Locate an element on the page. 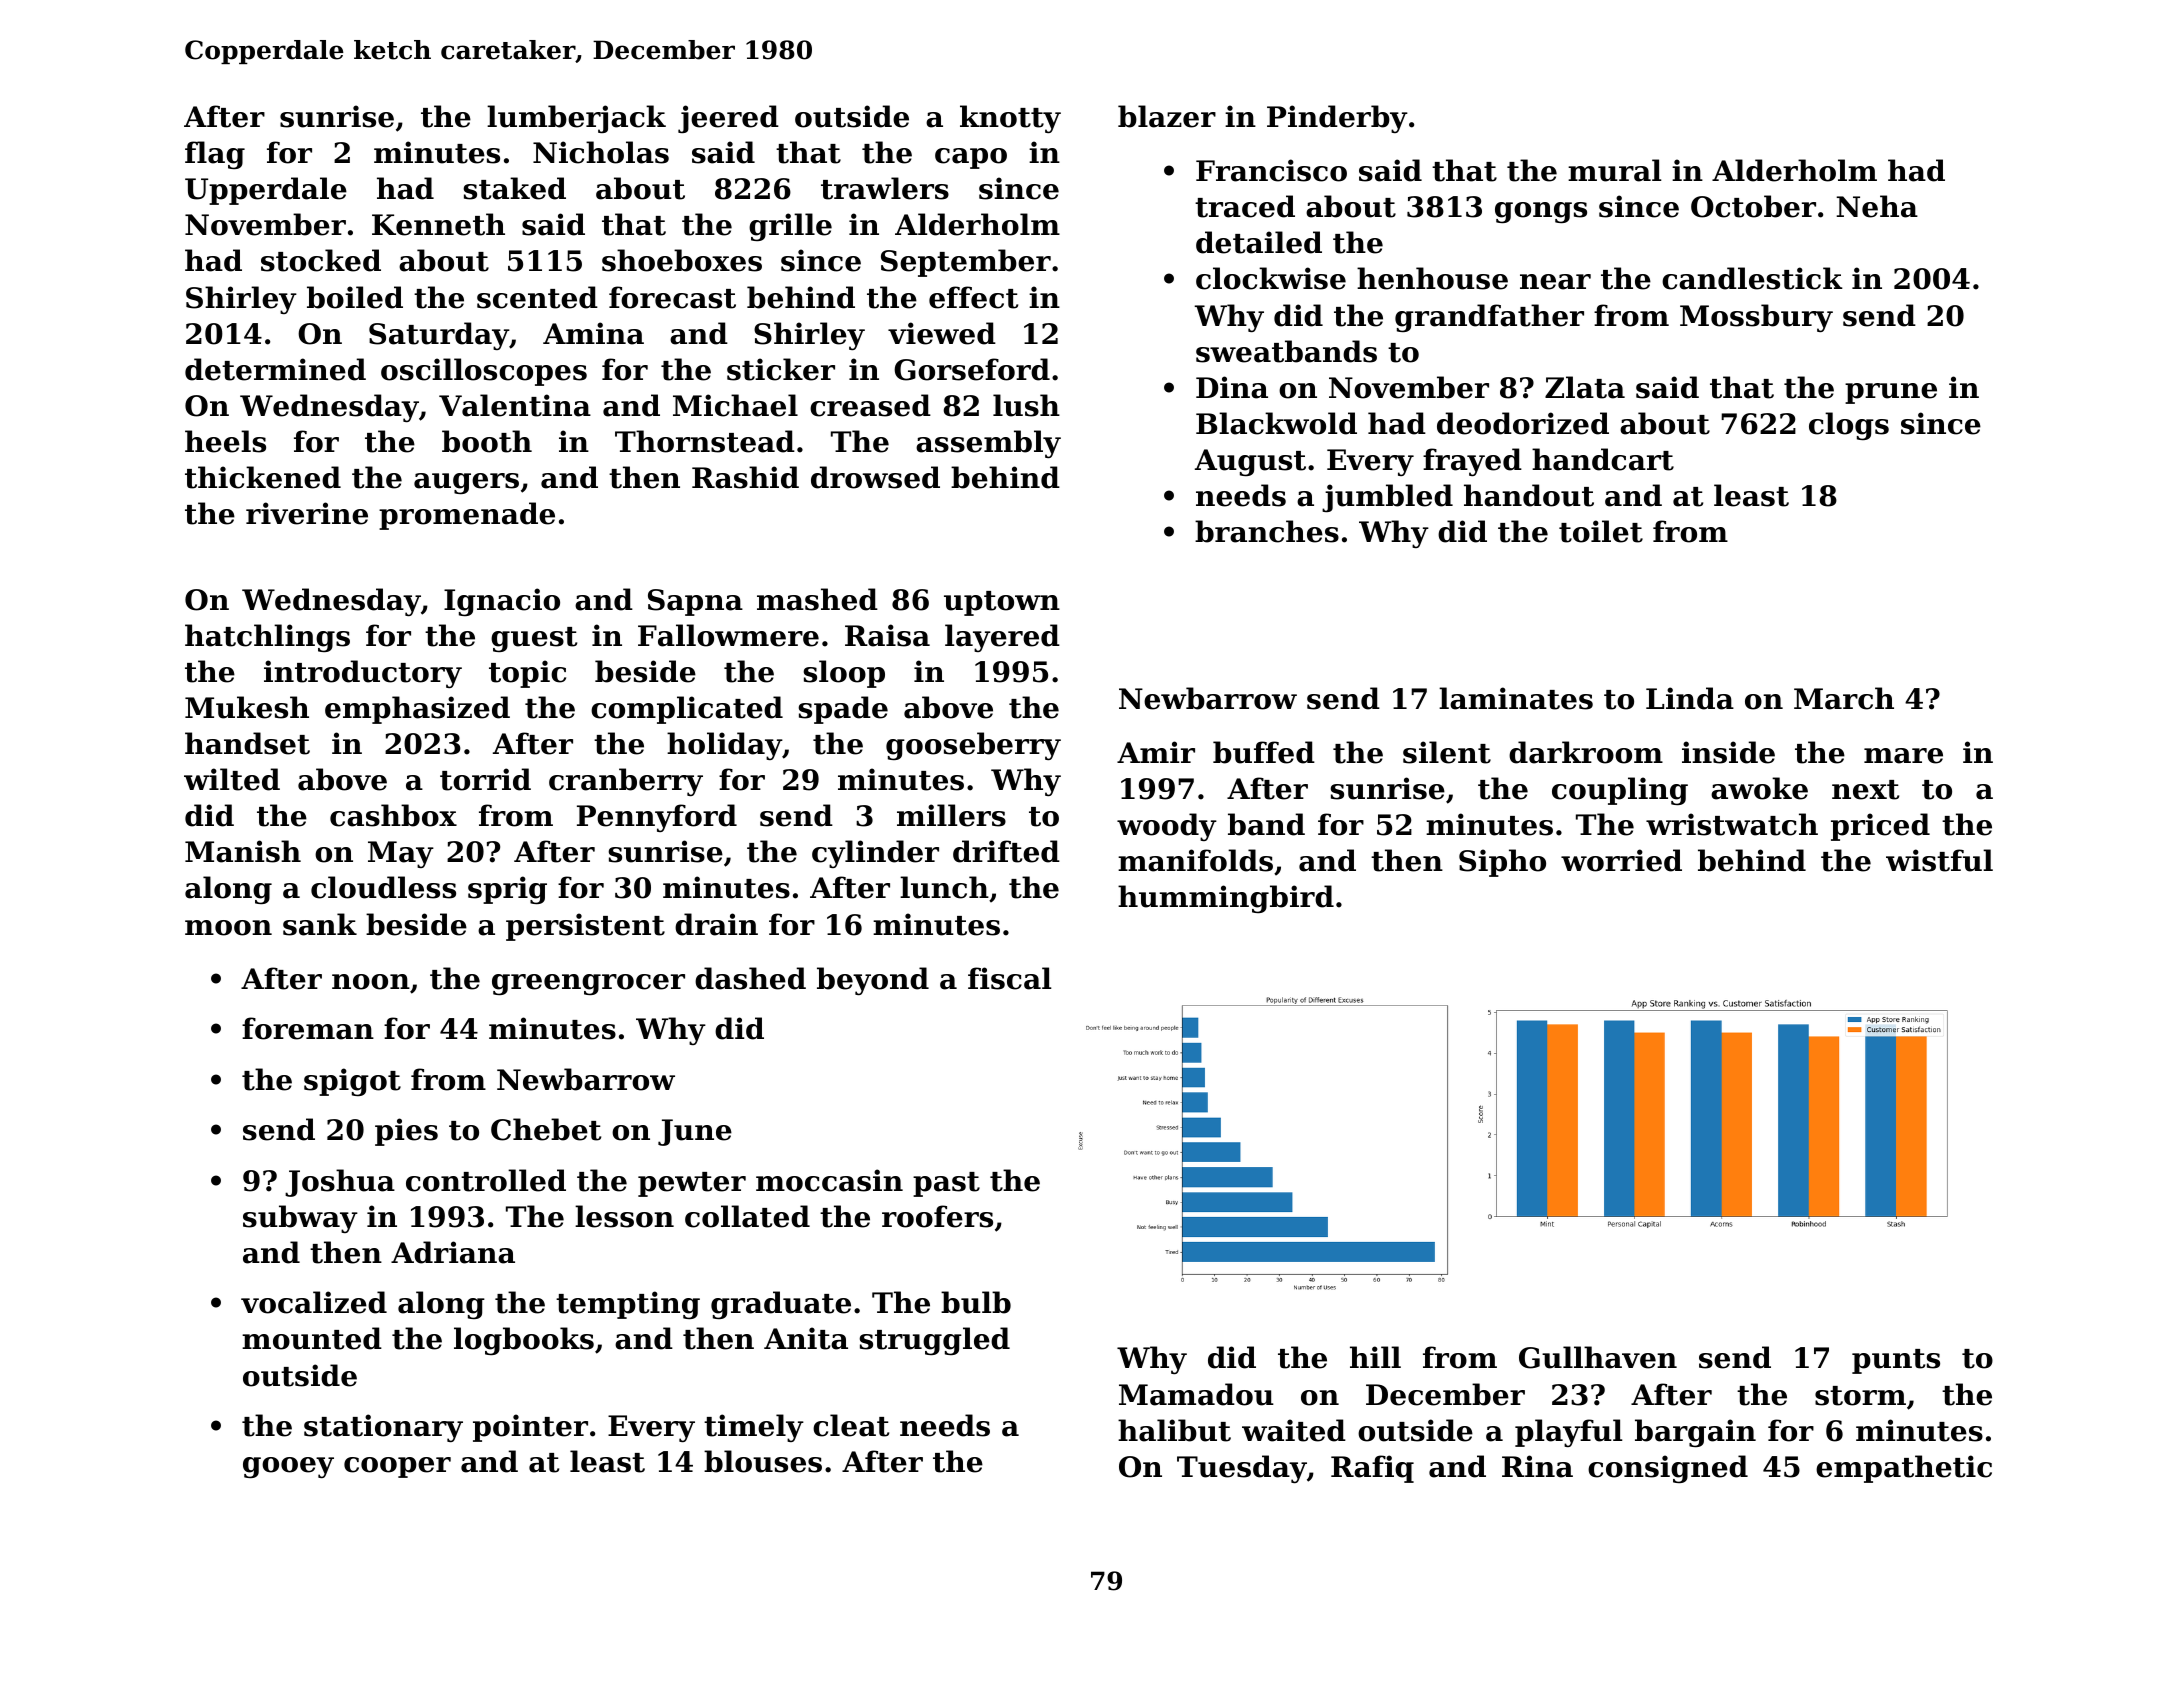 This page has height=1683, width=2178. flag is located at coordinates (215, 155).
